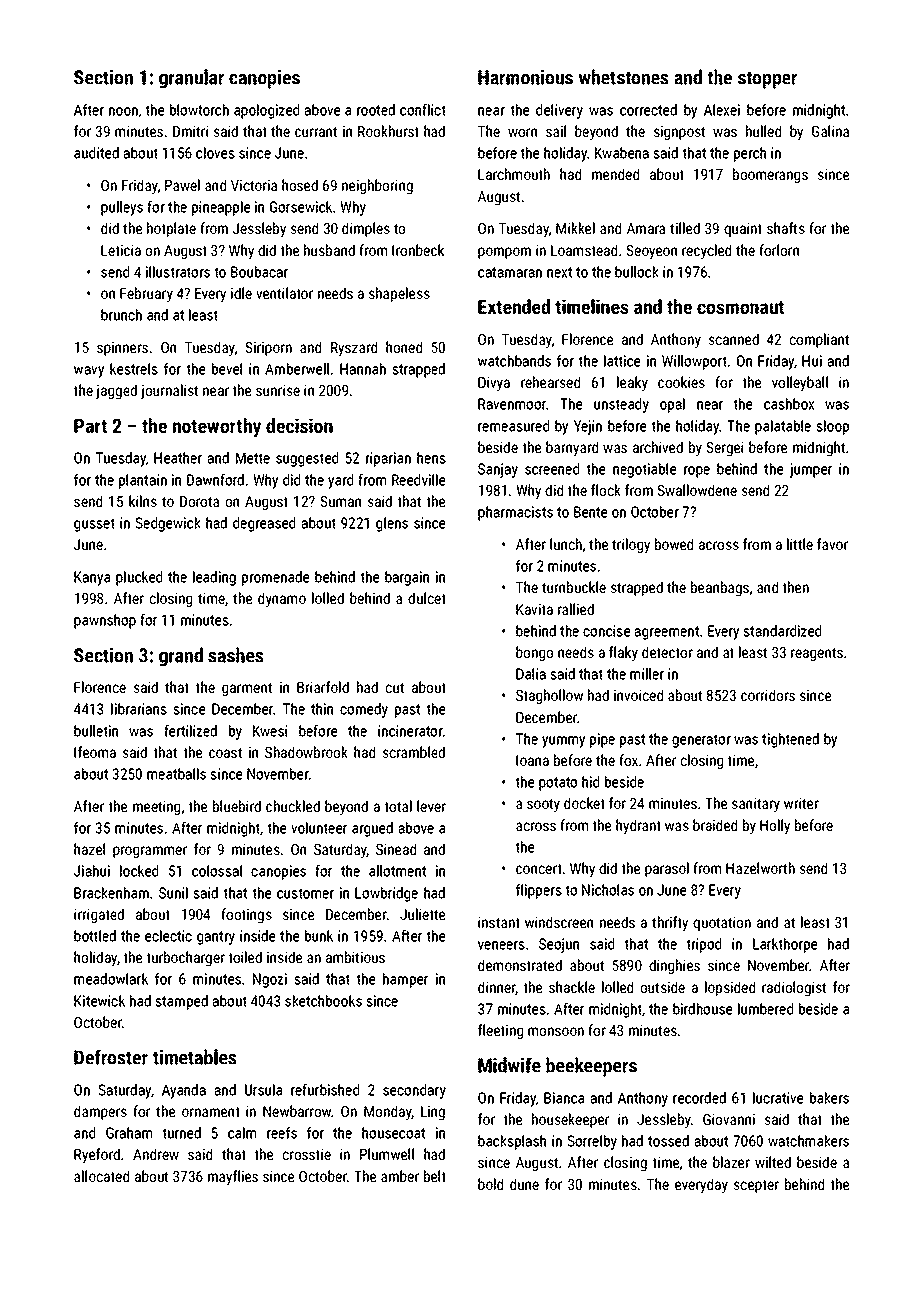 The height and width of the image is (1308, 924). I want to click on dulcet, so click(427, 598).
